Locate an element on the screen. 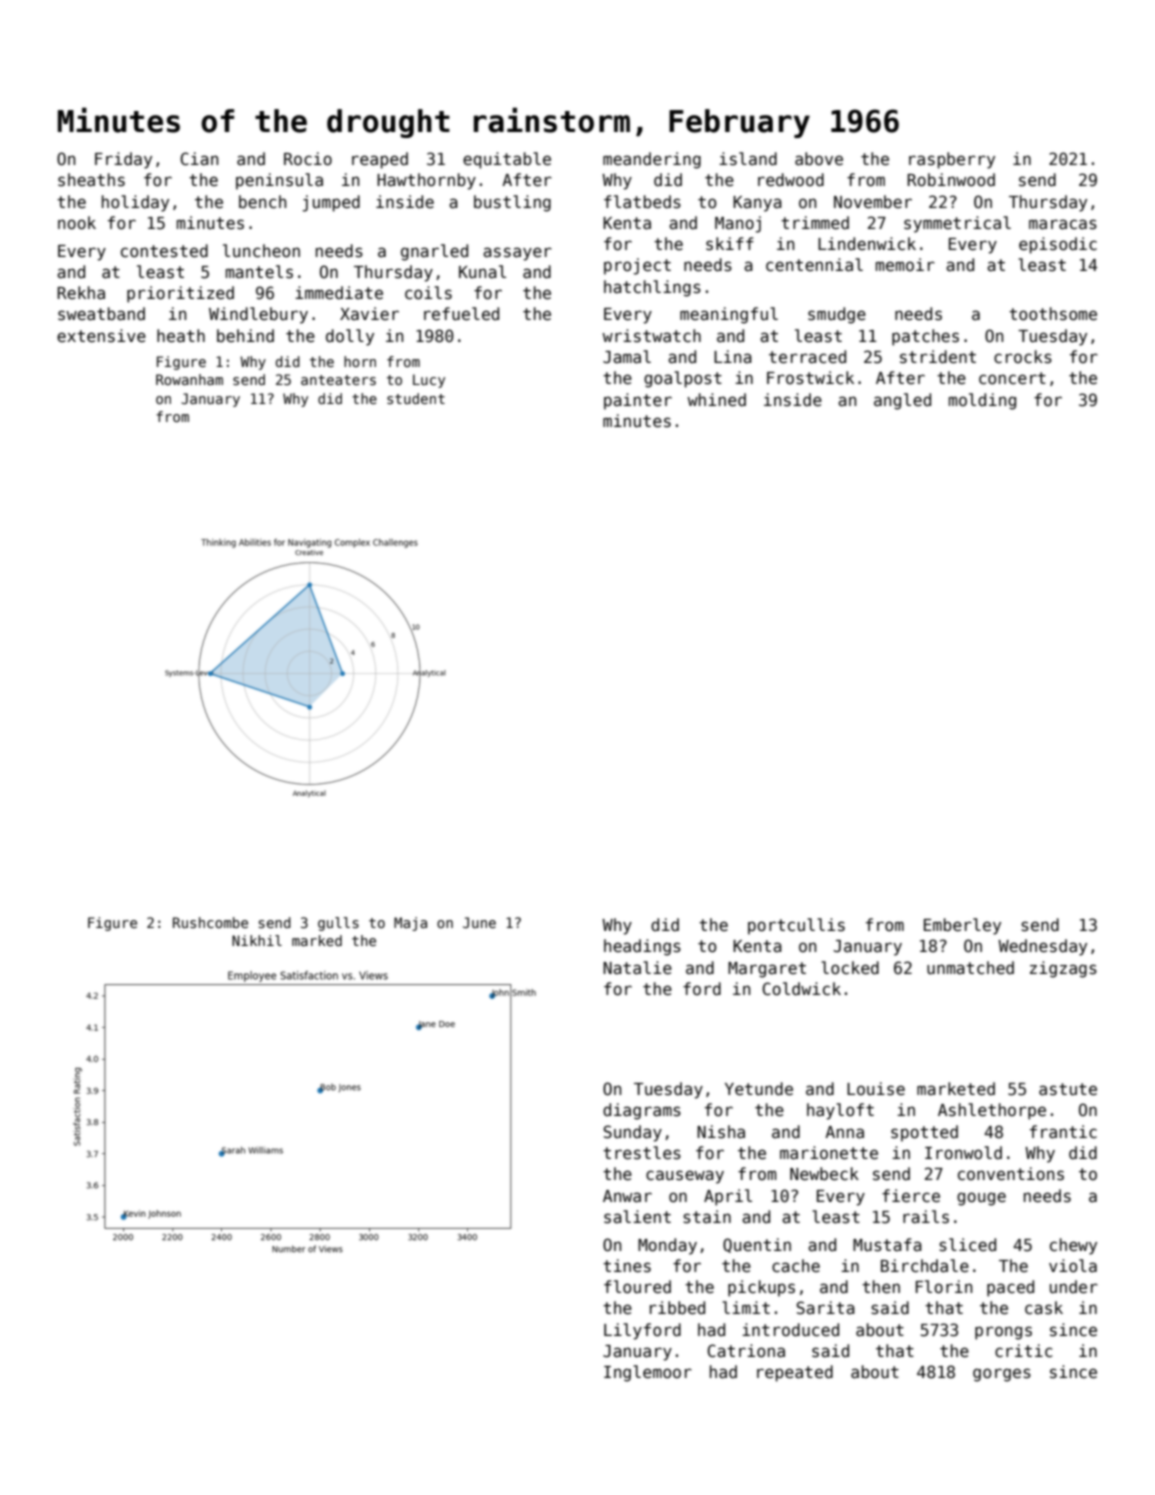 This screenshot has height=1495, width=1155. maracas is located at coordinates (1063, 224).
